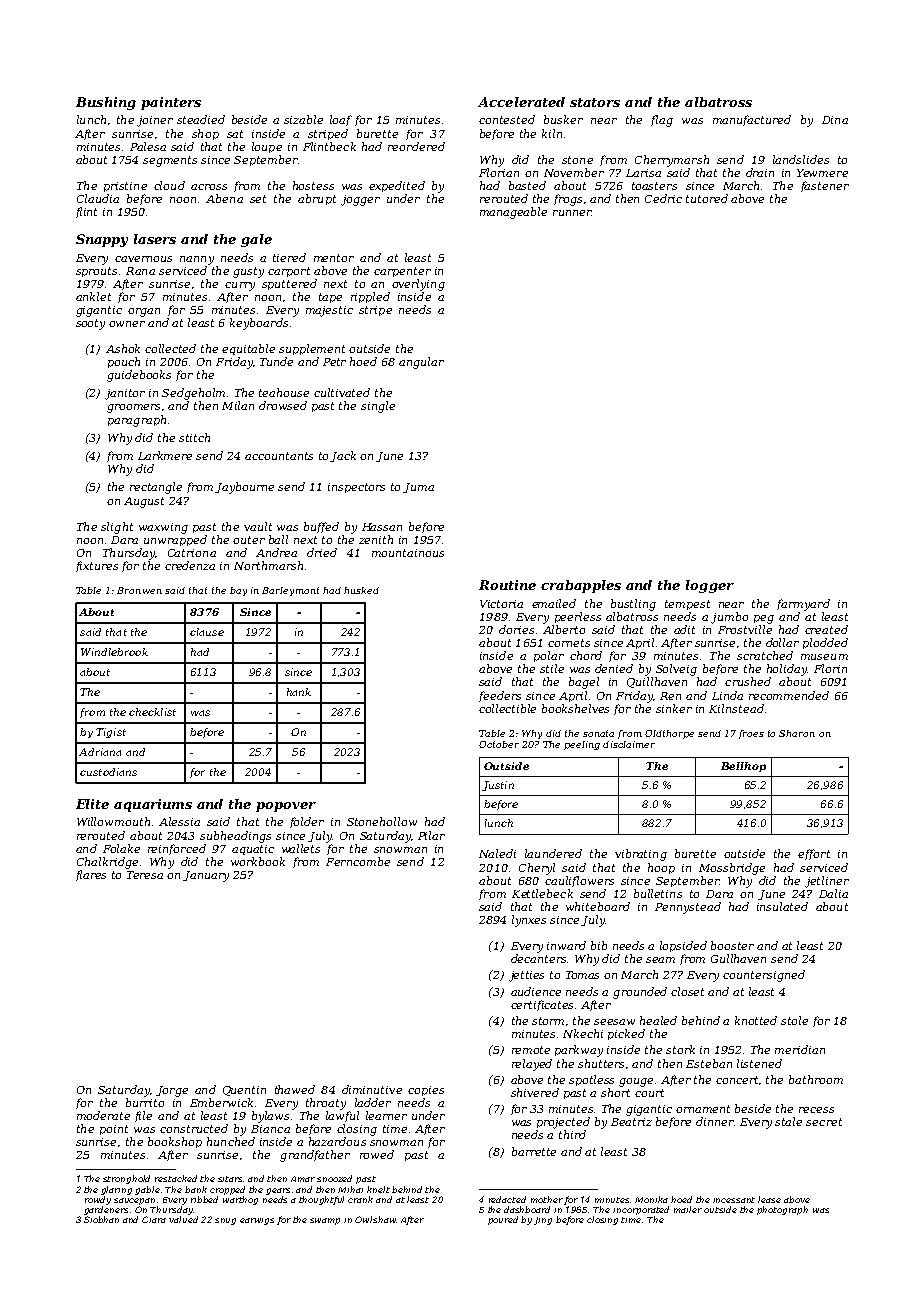 This screenshot has width=924, height=1308. Describe the element at coordinates (595, 102) in the screenshot. I see `stators` at that location.
